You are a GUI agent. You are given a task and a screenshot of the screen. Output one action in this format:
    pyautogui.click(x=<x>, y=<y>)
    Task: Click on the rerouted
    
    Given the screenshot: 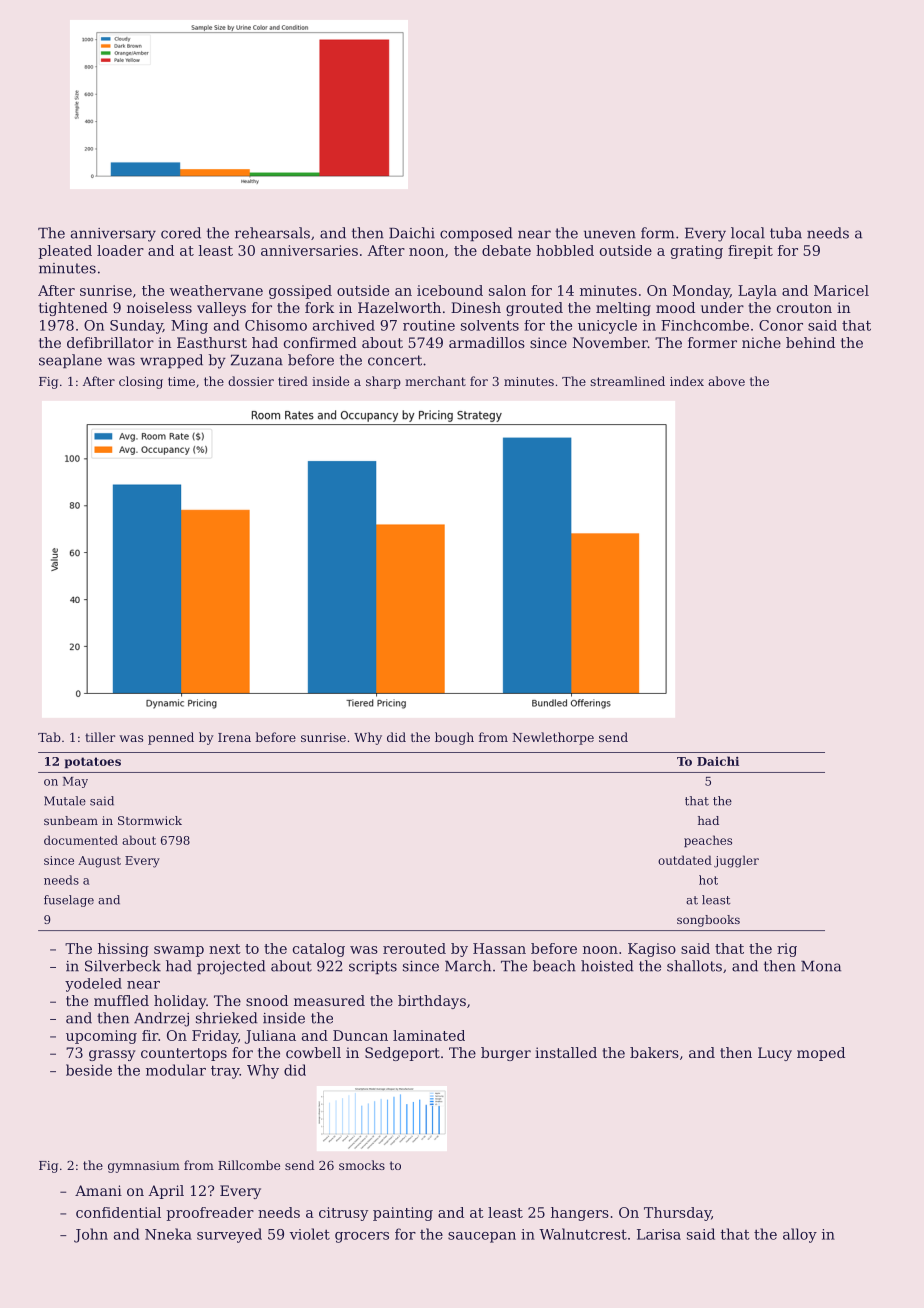 What is the action you would take?
    pyautogui.click(x=414, y=948)
